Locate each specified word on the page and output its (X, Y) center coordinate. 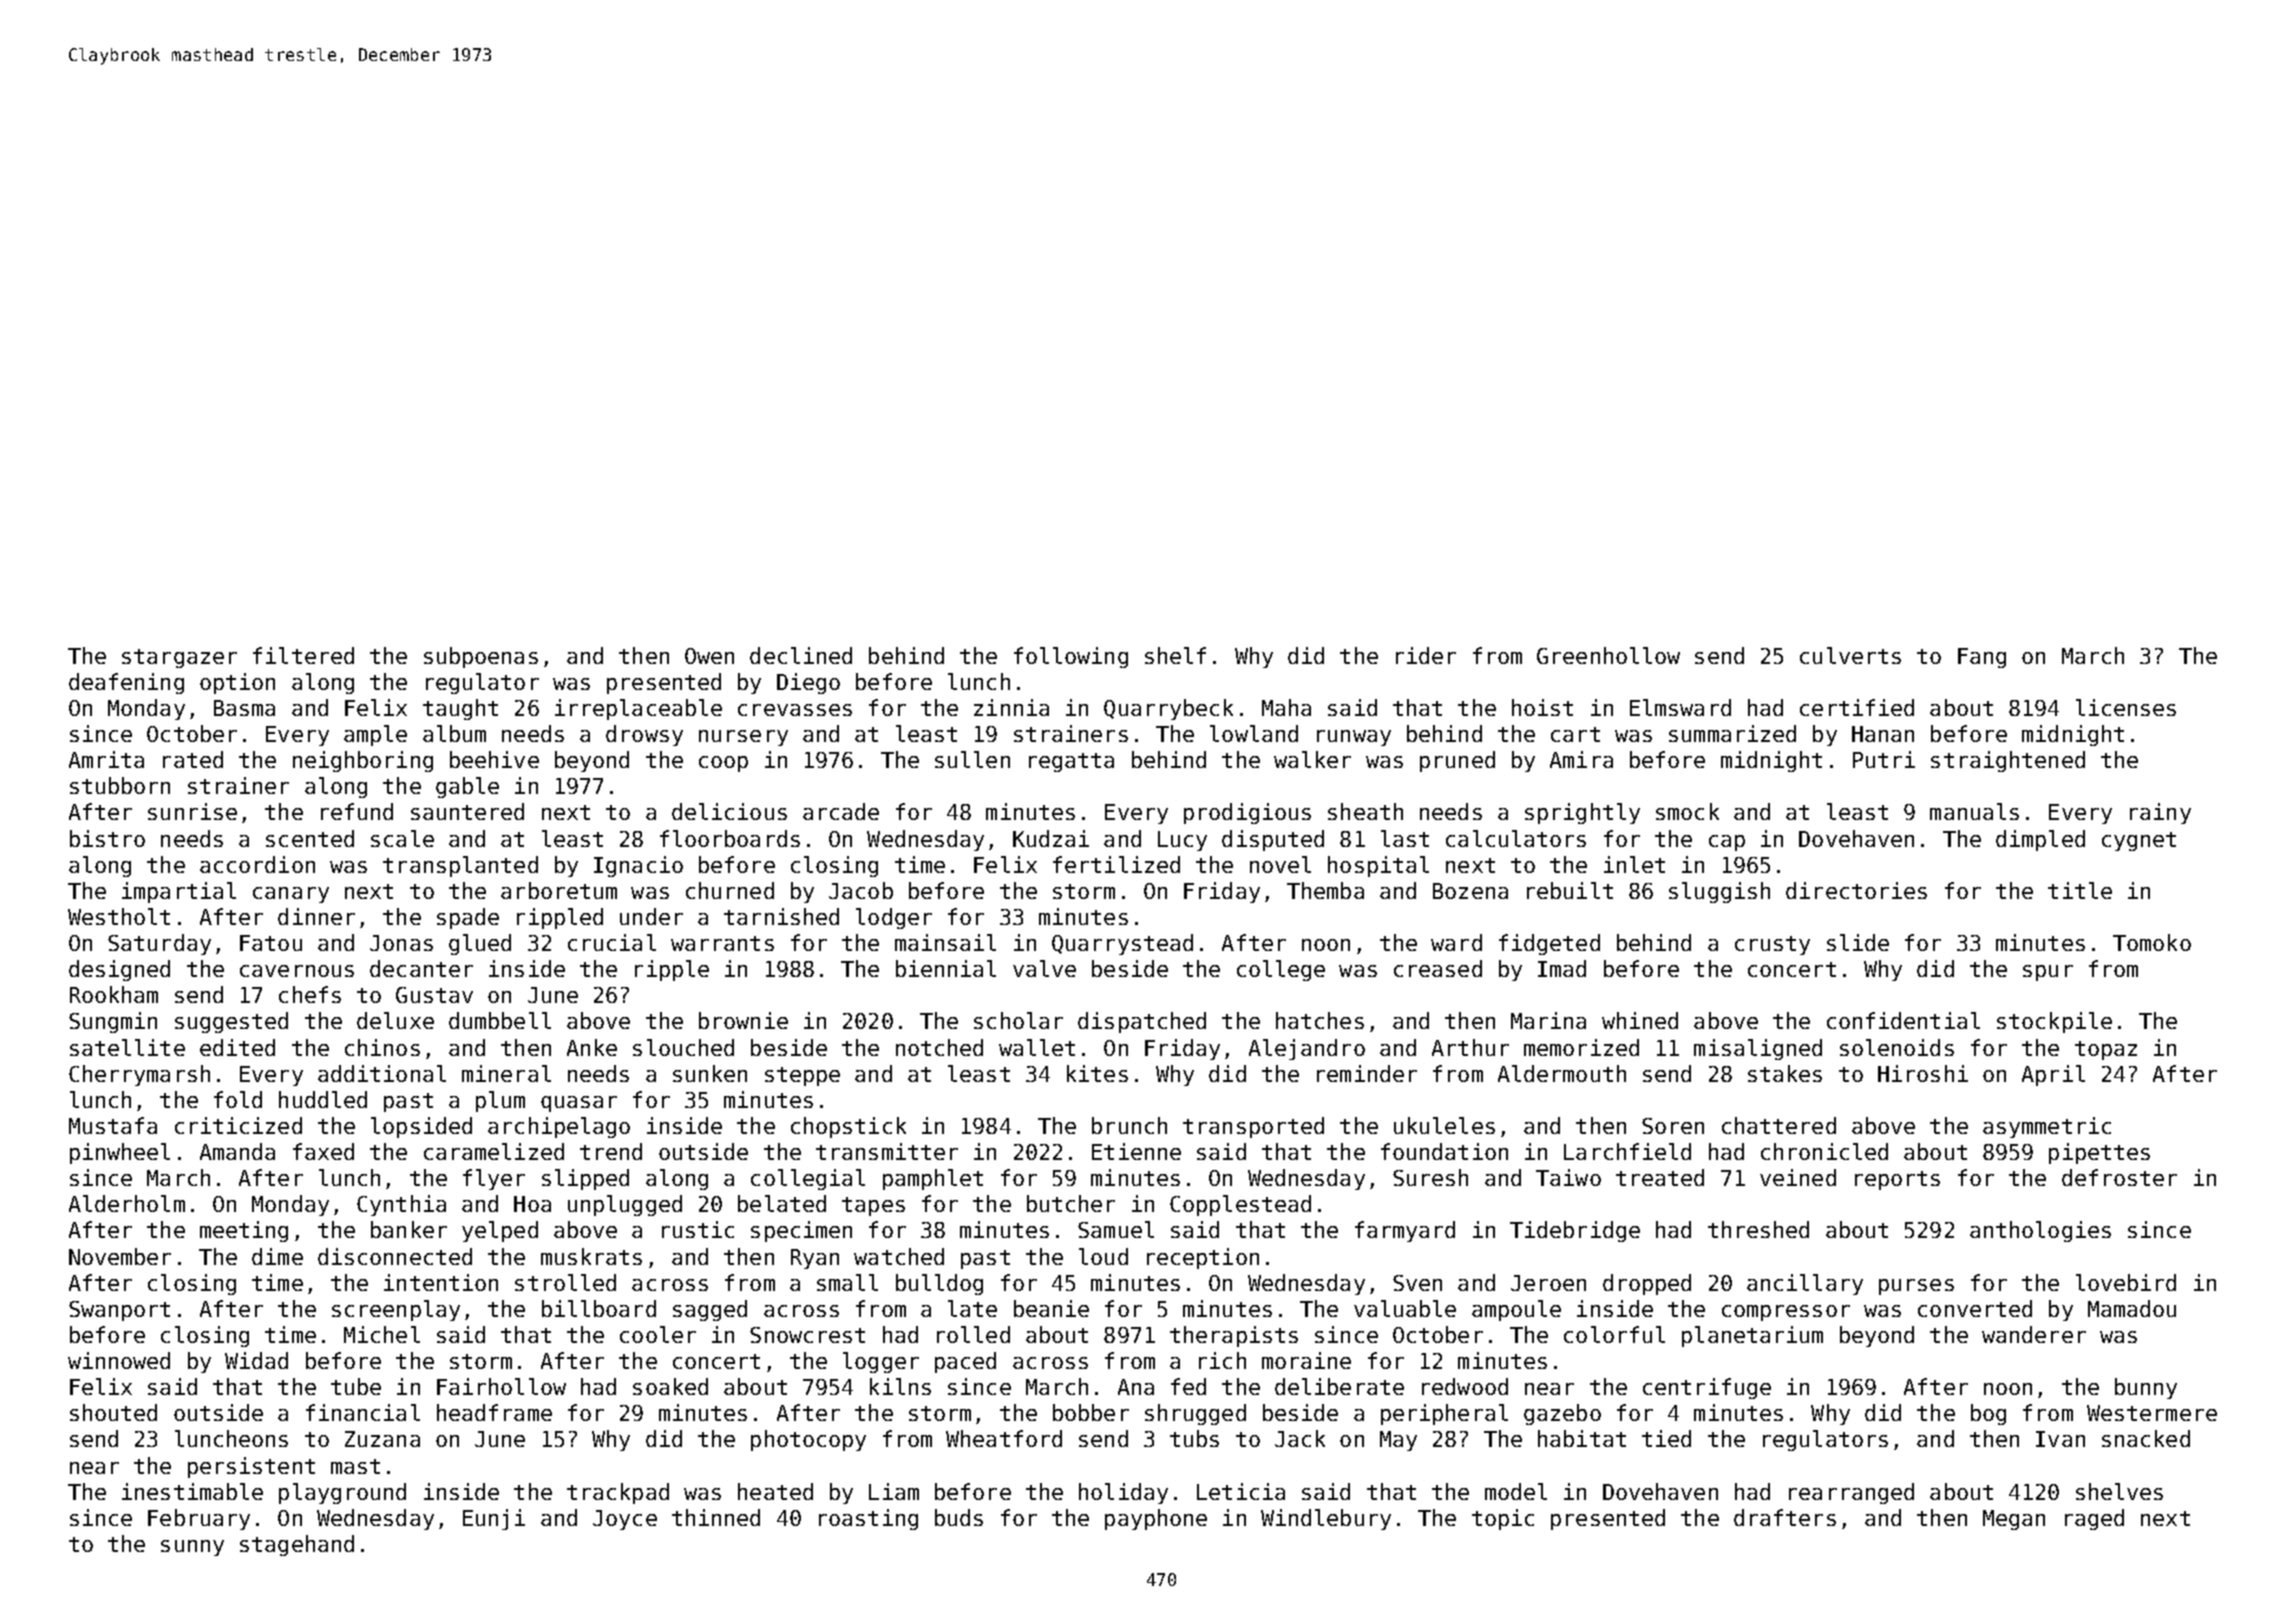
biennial (946, 968)
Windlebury (1326, 1519)
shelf (1175, 655)
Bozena (1470, 891)
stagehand (297, 1545)
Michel (382, 1334)
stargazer (179, 658)
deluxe (395, 1020)
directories (1856, 890)
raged (2094, 1519)
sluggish (1719, 892)
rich (1222, 1360)
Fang (1982, 658)
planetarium (1752, 1336)
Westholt (119, 916)
